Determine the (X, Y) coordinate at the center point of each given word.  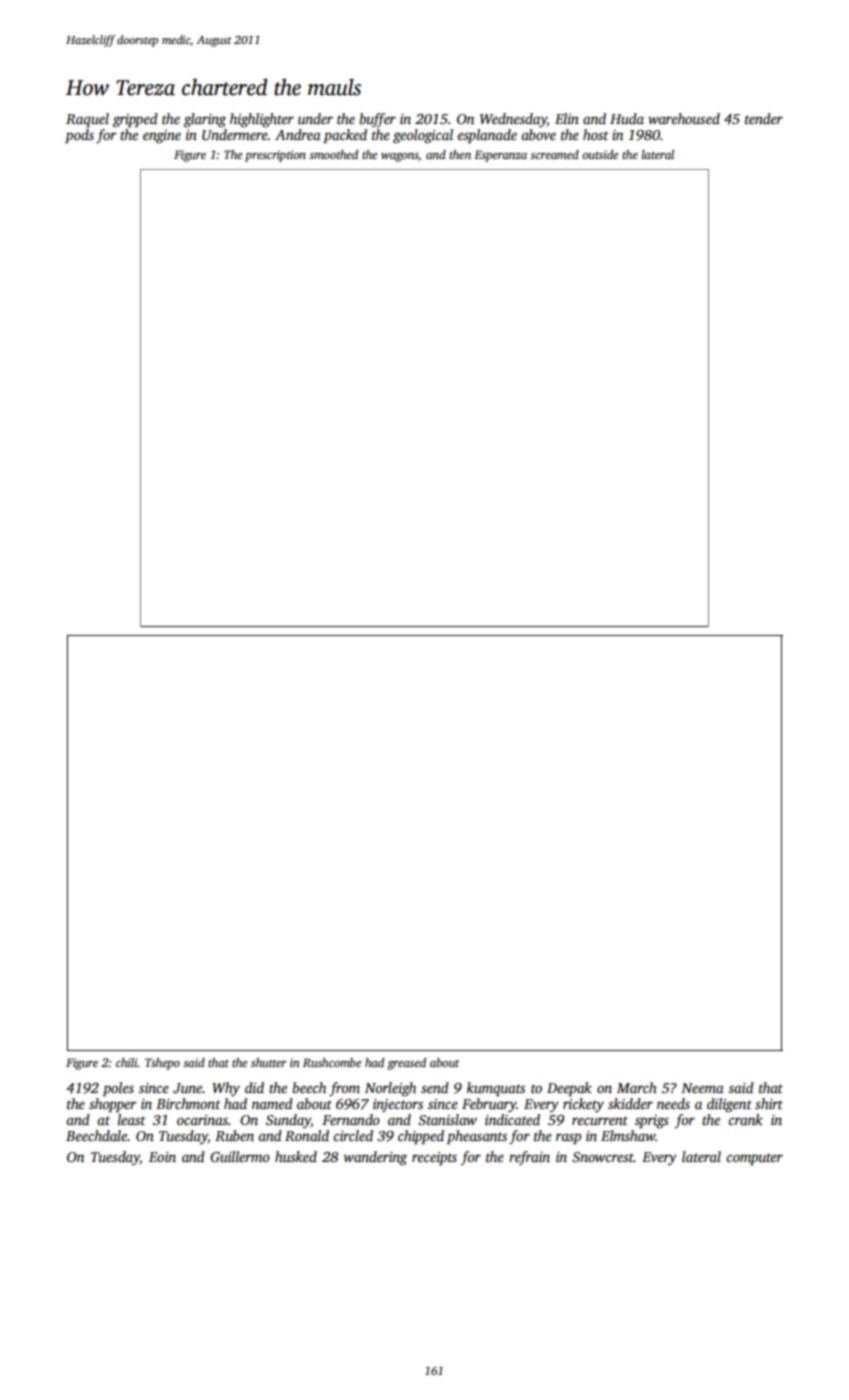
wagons (400, 157)
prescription (275, 156)
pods (79, 136)
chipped (421, 1137)
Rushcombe (332, 1062)
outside (600, 154)
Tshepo (162, 1064)
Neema (702, 1088)
